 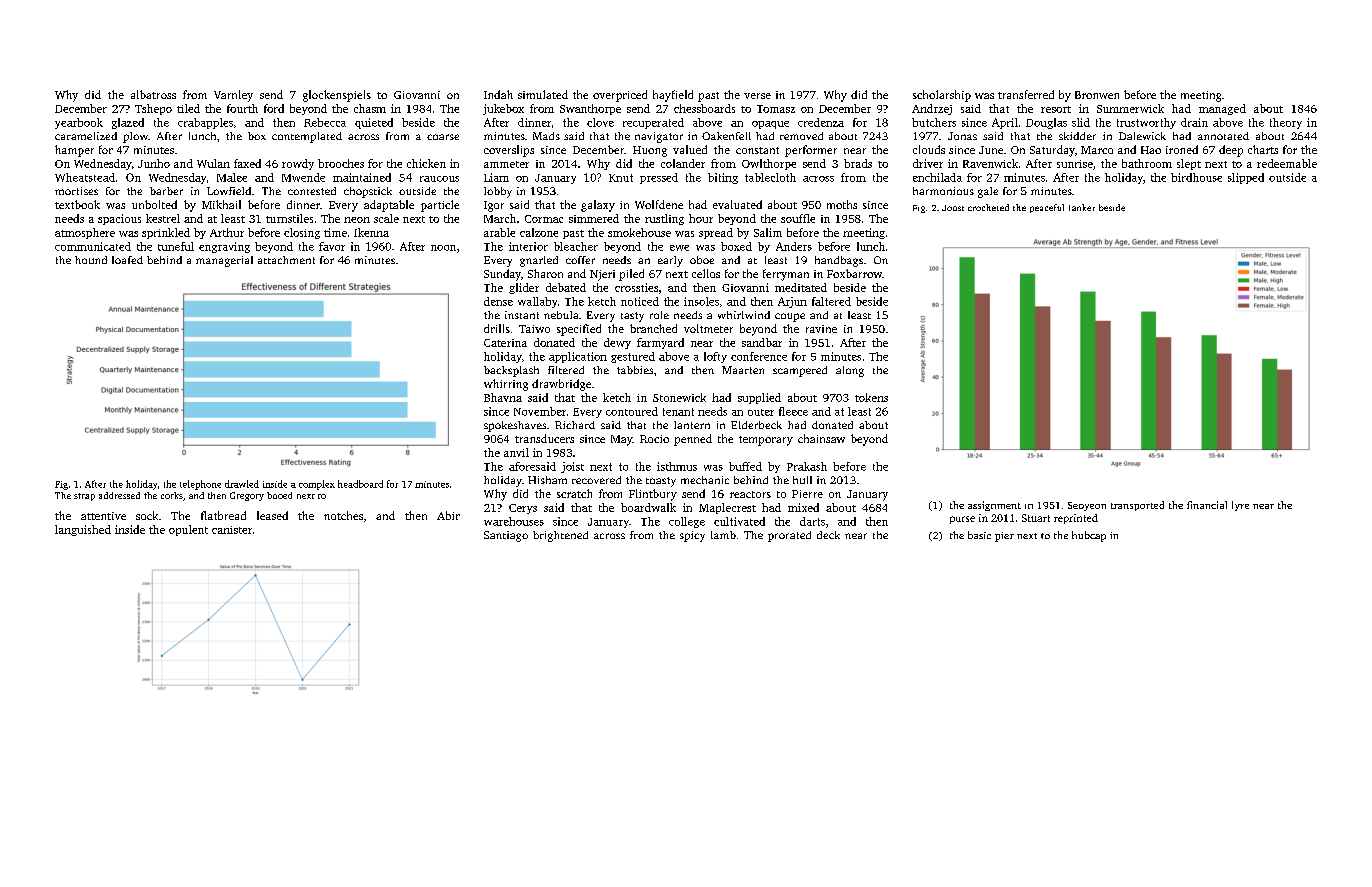 What do you see at coordinates (828, 535) in the page?
I see `deck` at bounding box center [828, 535].
